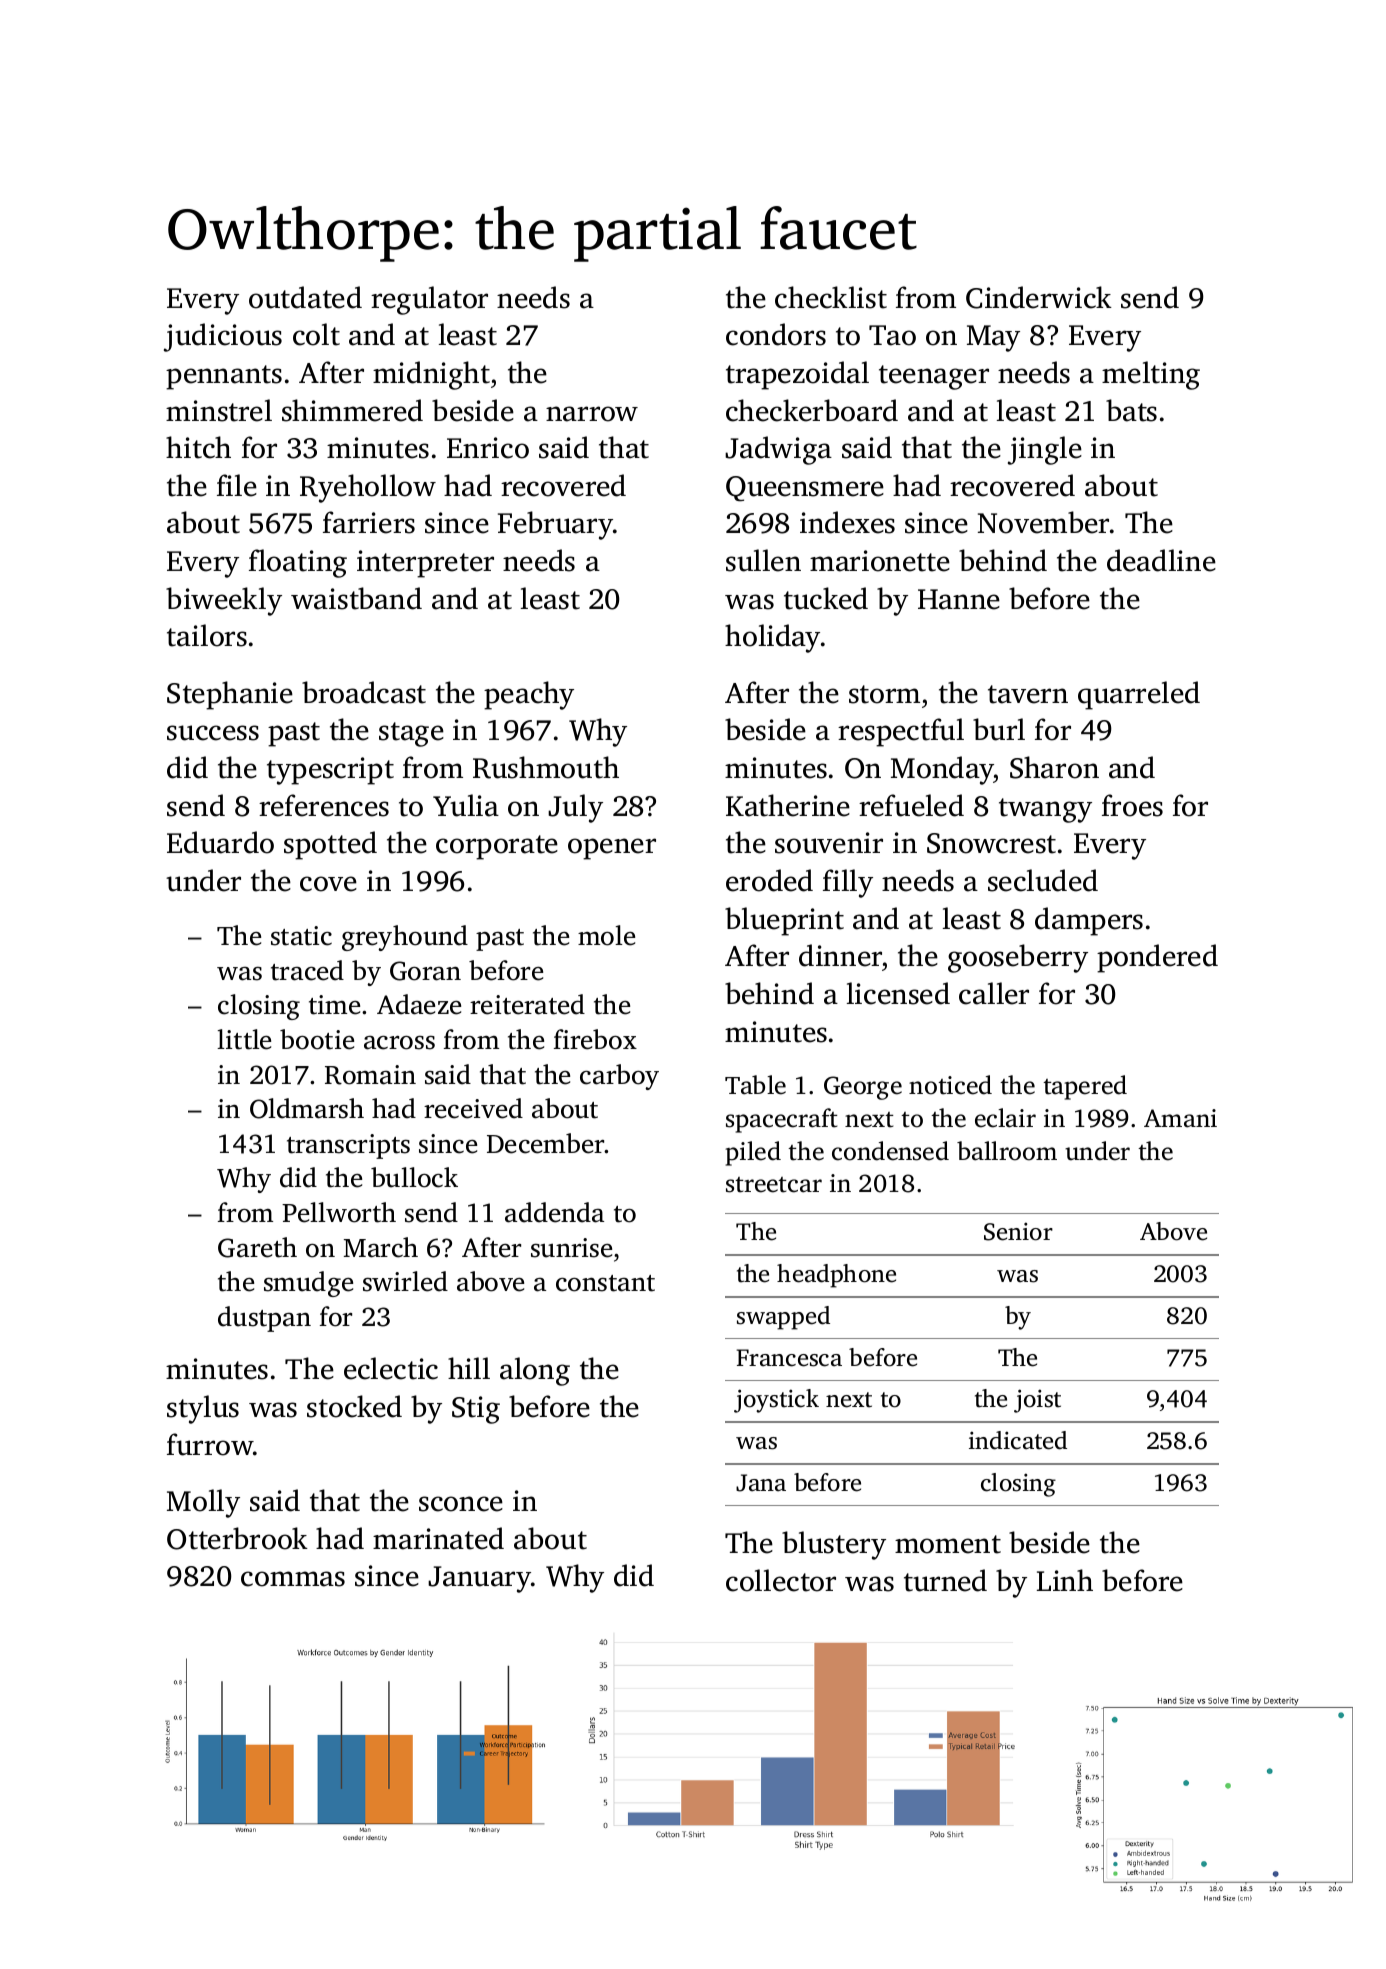 The width and height of the screenshot is (1386, 1969). Describe the element at coordinates (595, 1039) in the screenshot. I see `firebox` at that location.
